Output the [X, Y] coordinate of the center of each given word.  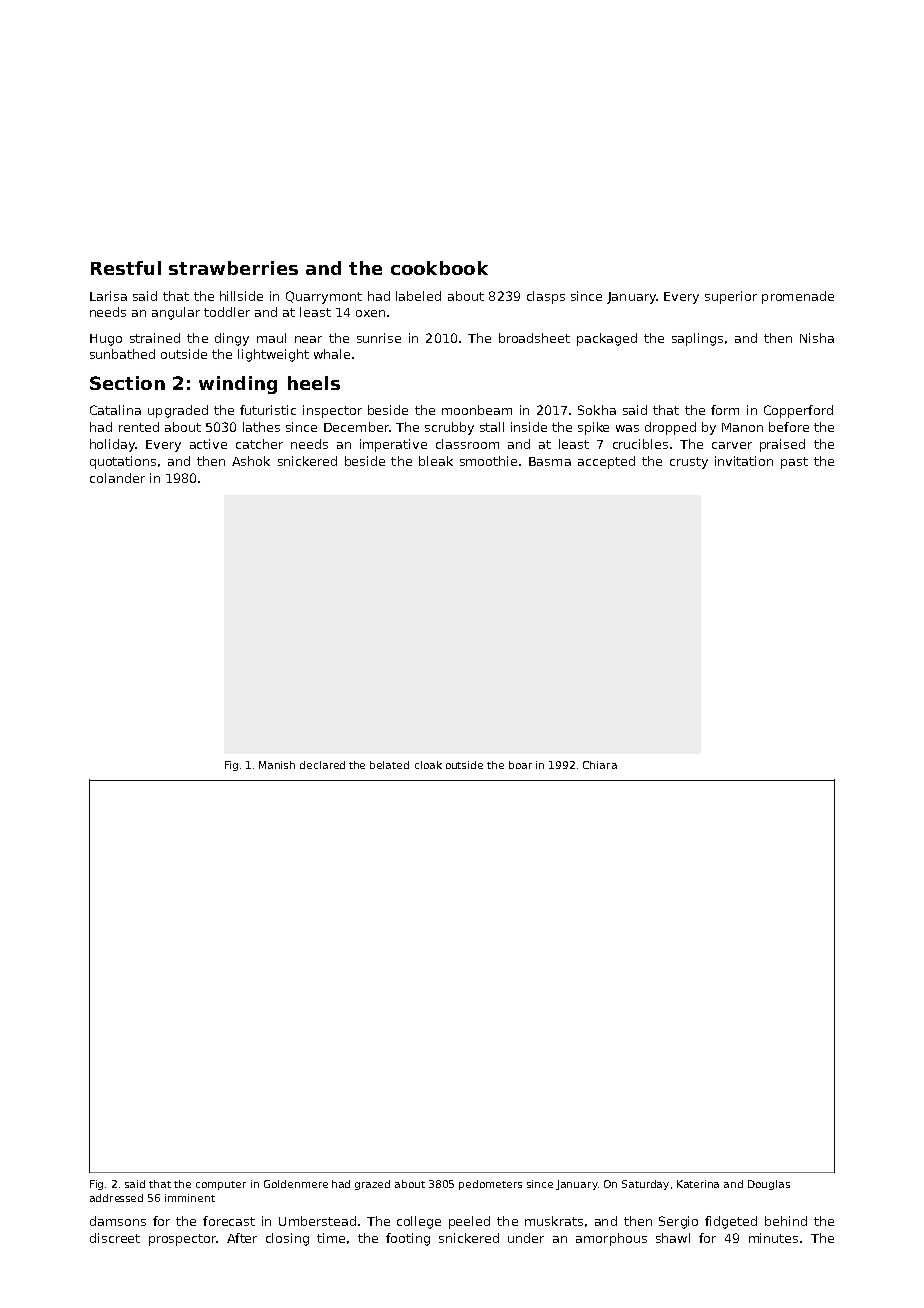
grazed [372, 1185]
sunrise [379, 338]
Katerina [698, 1184]
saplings [697, 339]
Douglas [769, 1185]
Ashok [251, 461]
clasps [546, 297]
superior [731, 297]
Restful [126, 268]
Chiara [600, 765]
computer [221, 1185]
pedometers [490, 1185]
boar [520, 765]
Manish [277, 765]
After [242, 1238]
